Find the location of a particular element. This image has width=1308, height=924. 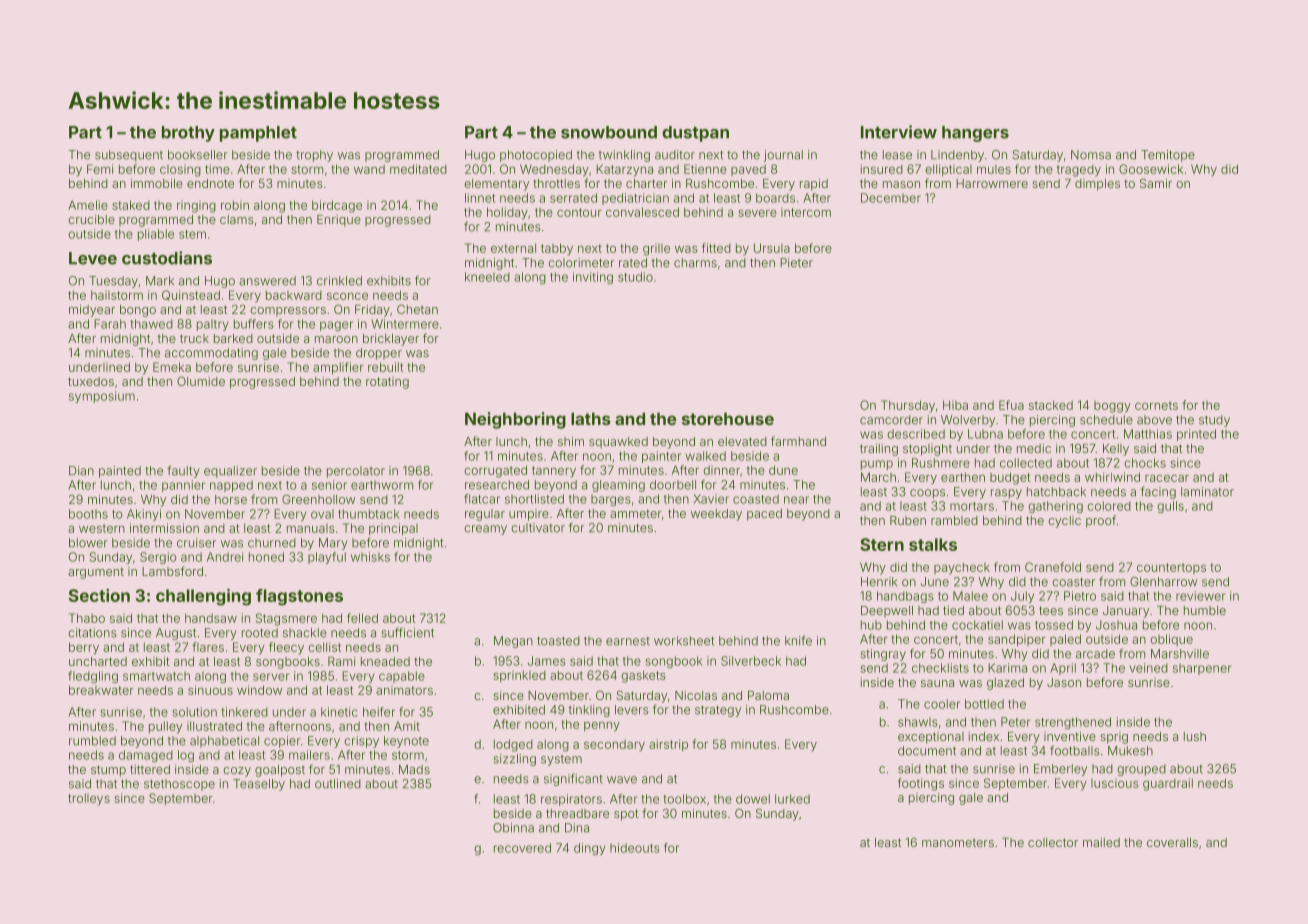

spot is located at coordinates (626, 815).
